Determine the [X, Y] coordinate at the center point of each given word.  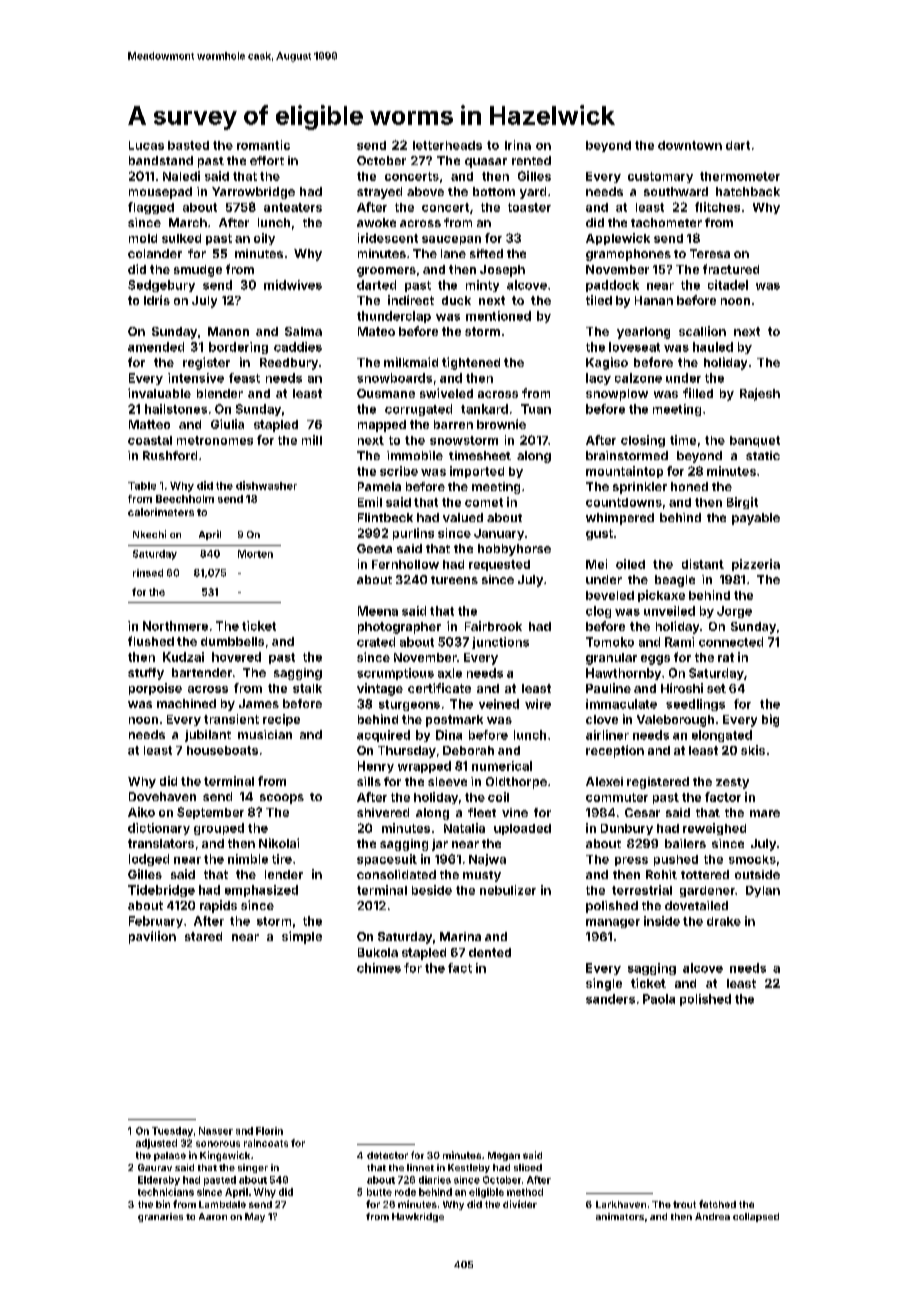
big [770, 720]
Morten [255, 554]
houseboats [222, 750]
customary [660, 177]
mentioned [498, 316]
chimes [379, 968]
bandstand [161, 160]
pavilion [152, 937]
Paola [659, 999]
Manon [228, 331]
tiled [599, 300]
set [716, 688]
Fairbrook [493, 626]
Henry [376, 767]
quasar [486, 163]
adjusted [156, 1144]
